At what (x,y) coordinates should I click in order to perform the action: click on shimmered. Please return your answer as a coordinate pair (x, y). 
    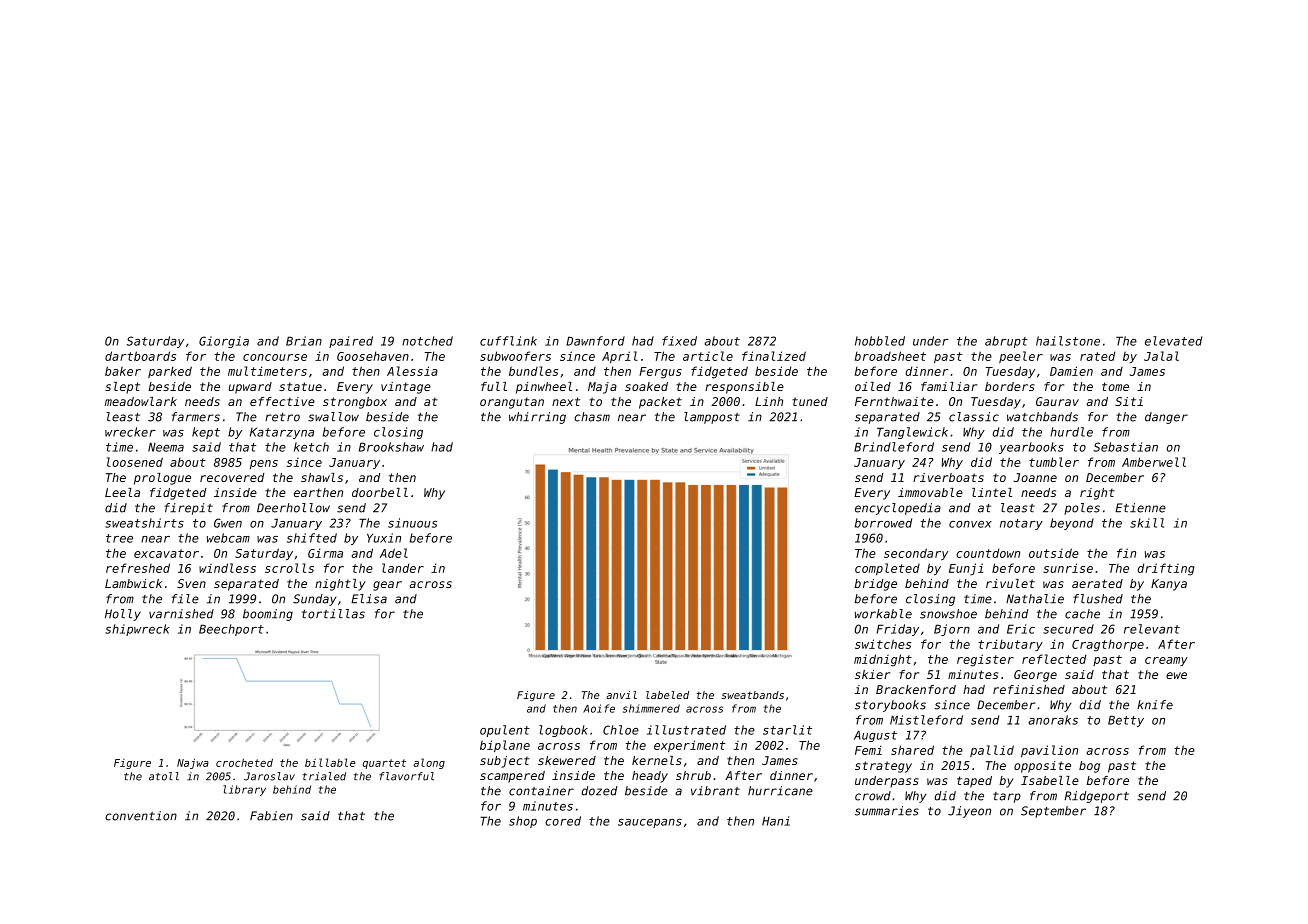
    Looking at the image, I should click on (651, 708).
